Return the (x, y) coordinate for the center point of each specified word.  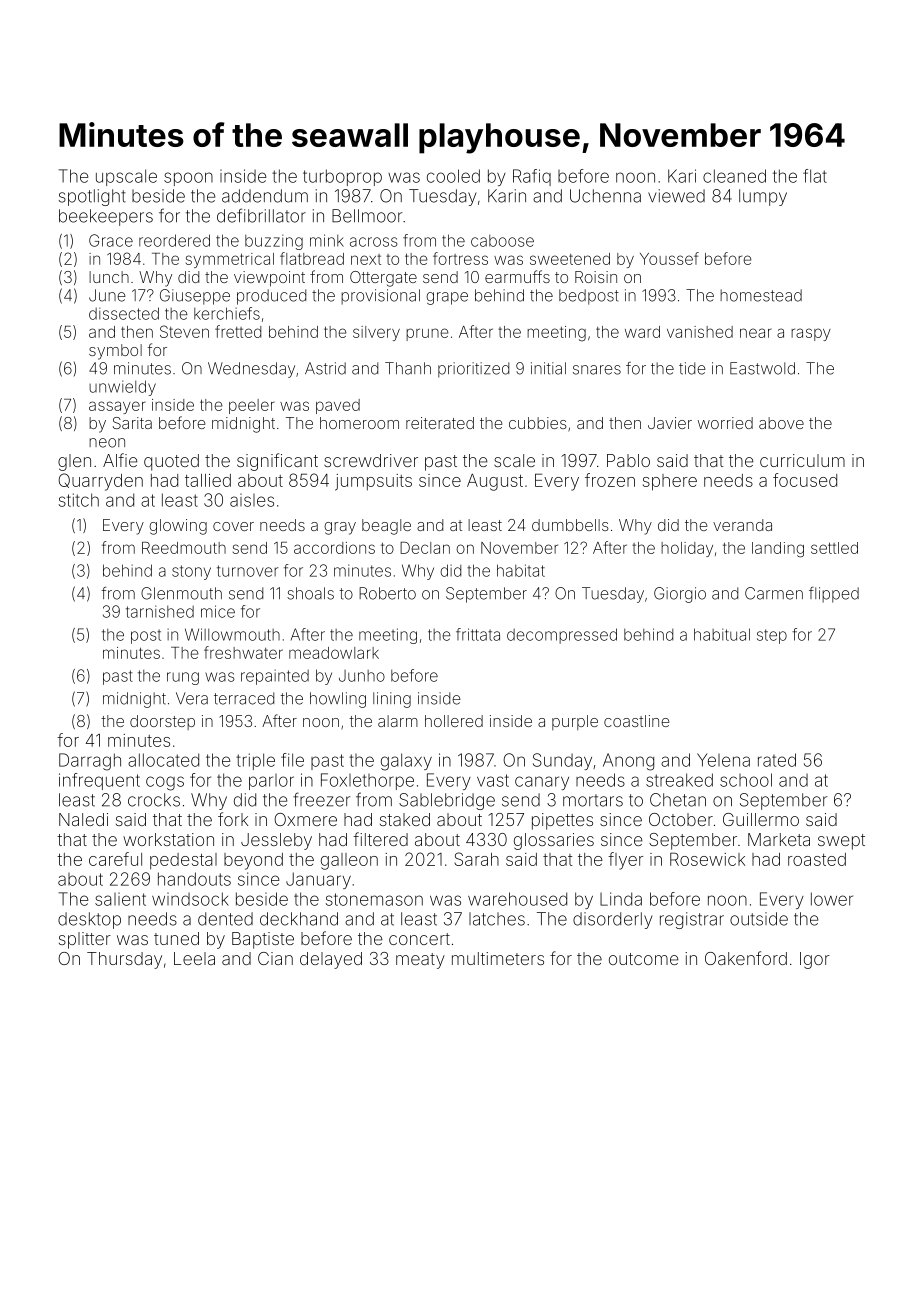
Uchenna (605, 196)
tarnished (160, 611)
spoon (188, 179)
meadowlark (334, 653)
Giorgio (680, 595)
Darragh (90, 762)
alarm (398, 721)
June (107, 295)
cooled (453, 176)
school (746, 780)
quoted (171, 462)
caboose (502, 241)
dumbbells (570, 525)
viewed (676, 196)
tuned (176, 938)
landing (778, 550)
